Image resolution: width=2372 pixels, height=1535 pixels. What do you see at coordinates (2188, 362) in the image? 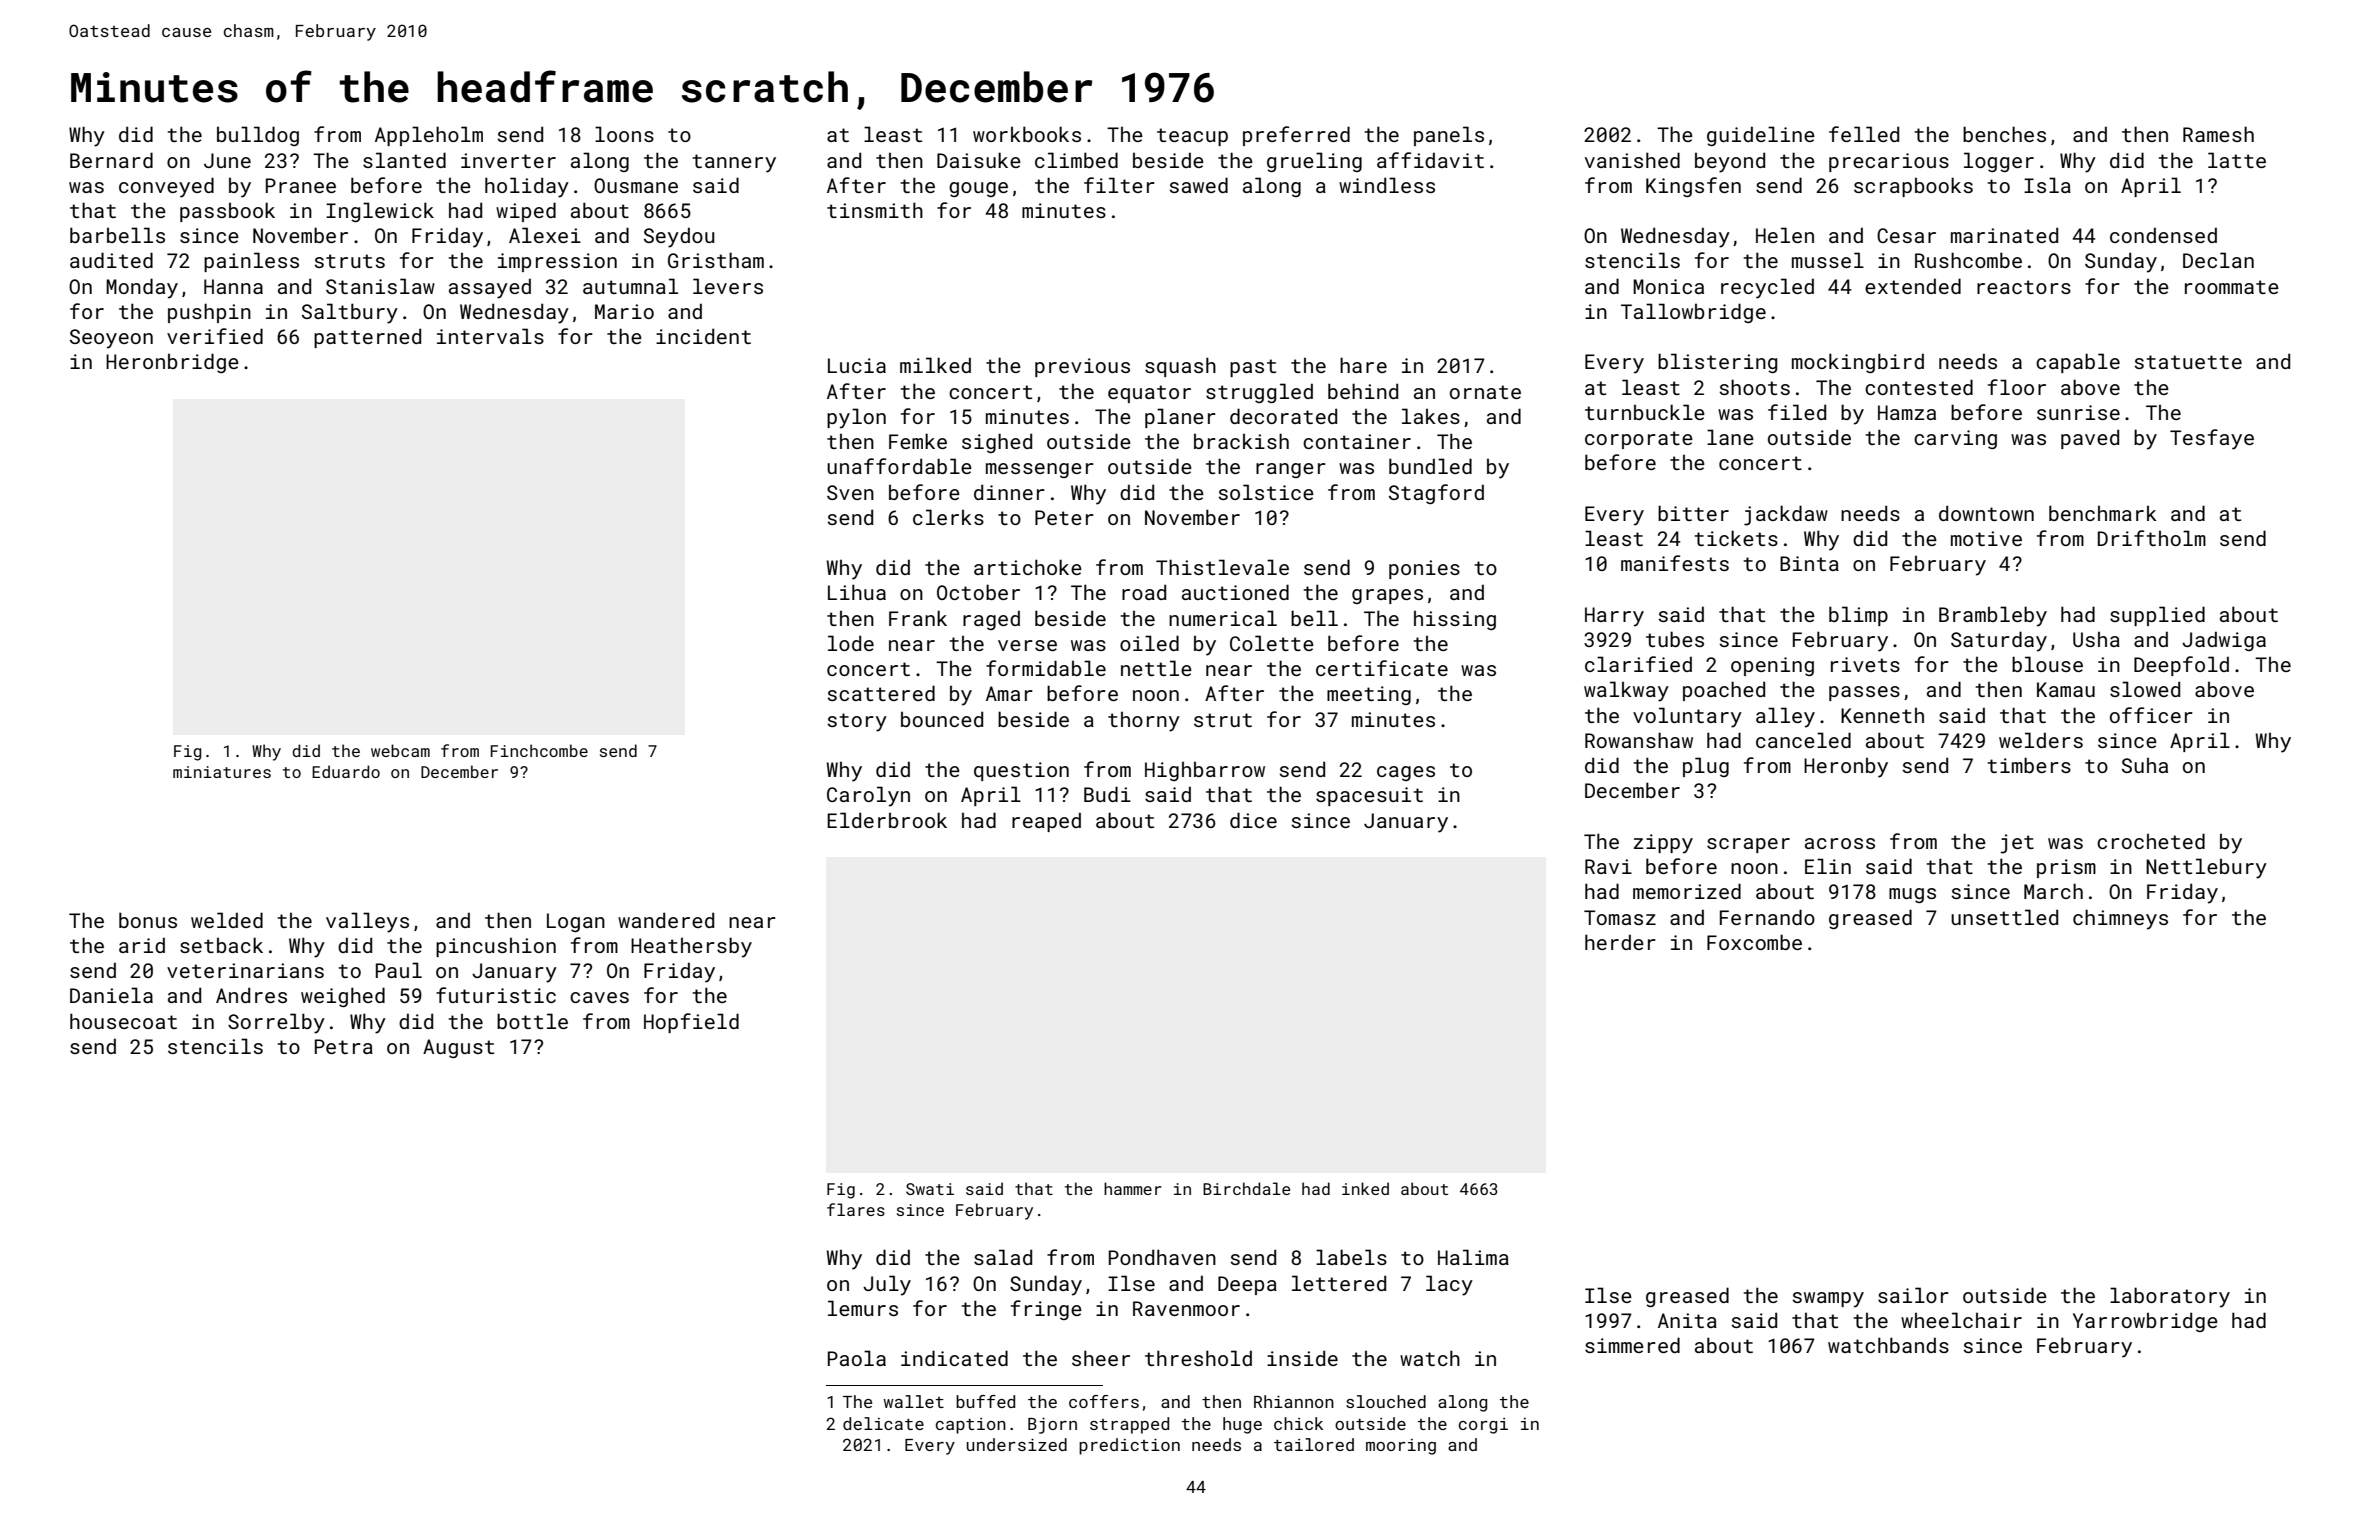
I see `statuette` at bounding box center [2188, 362].
